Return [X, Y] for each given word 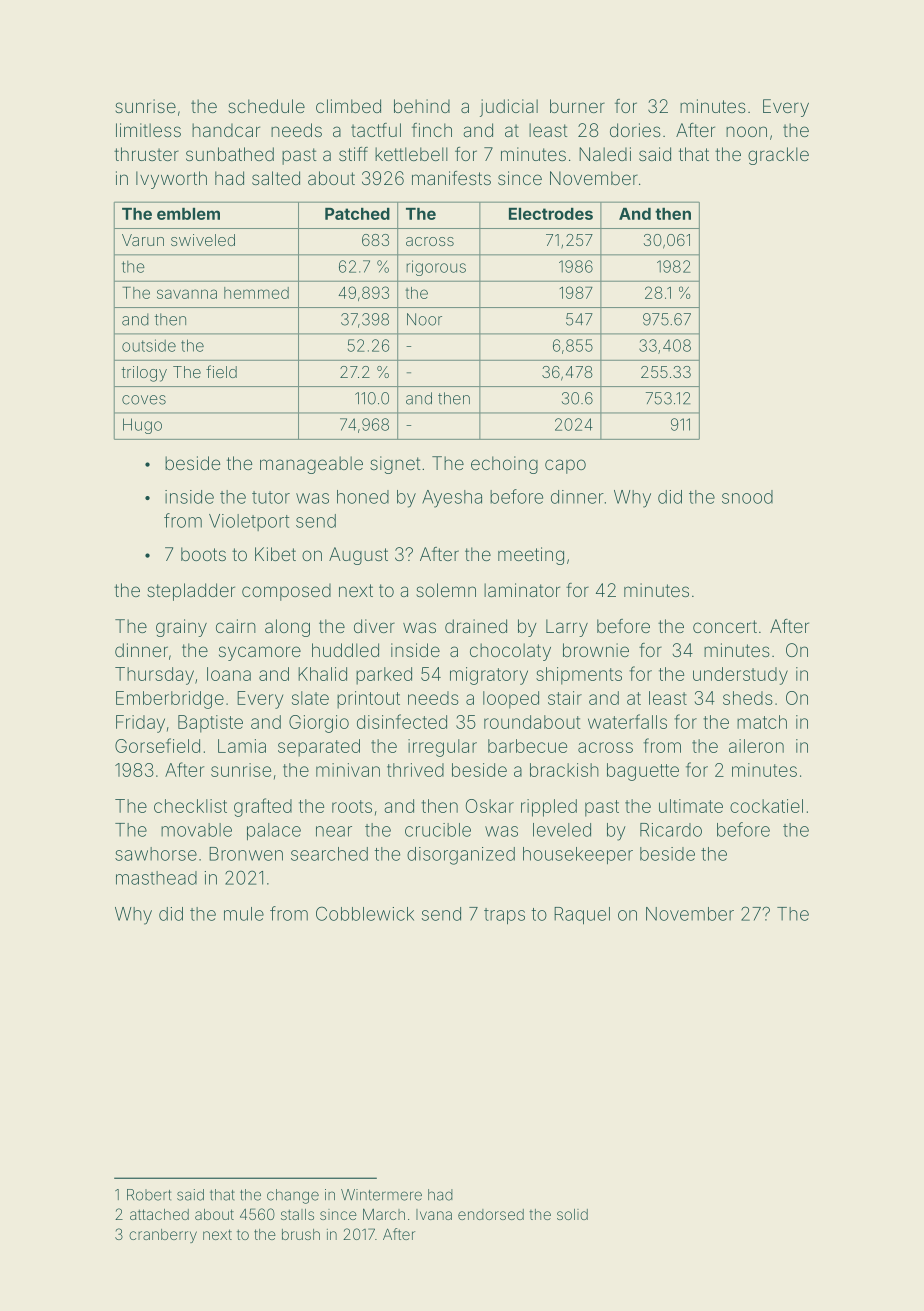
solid [572, 1214]
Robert [149, 1195]
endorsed [491, 1214]
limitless [148, 130]
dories [635, 130]
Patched [357, 214]
